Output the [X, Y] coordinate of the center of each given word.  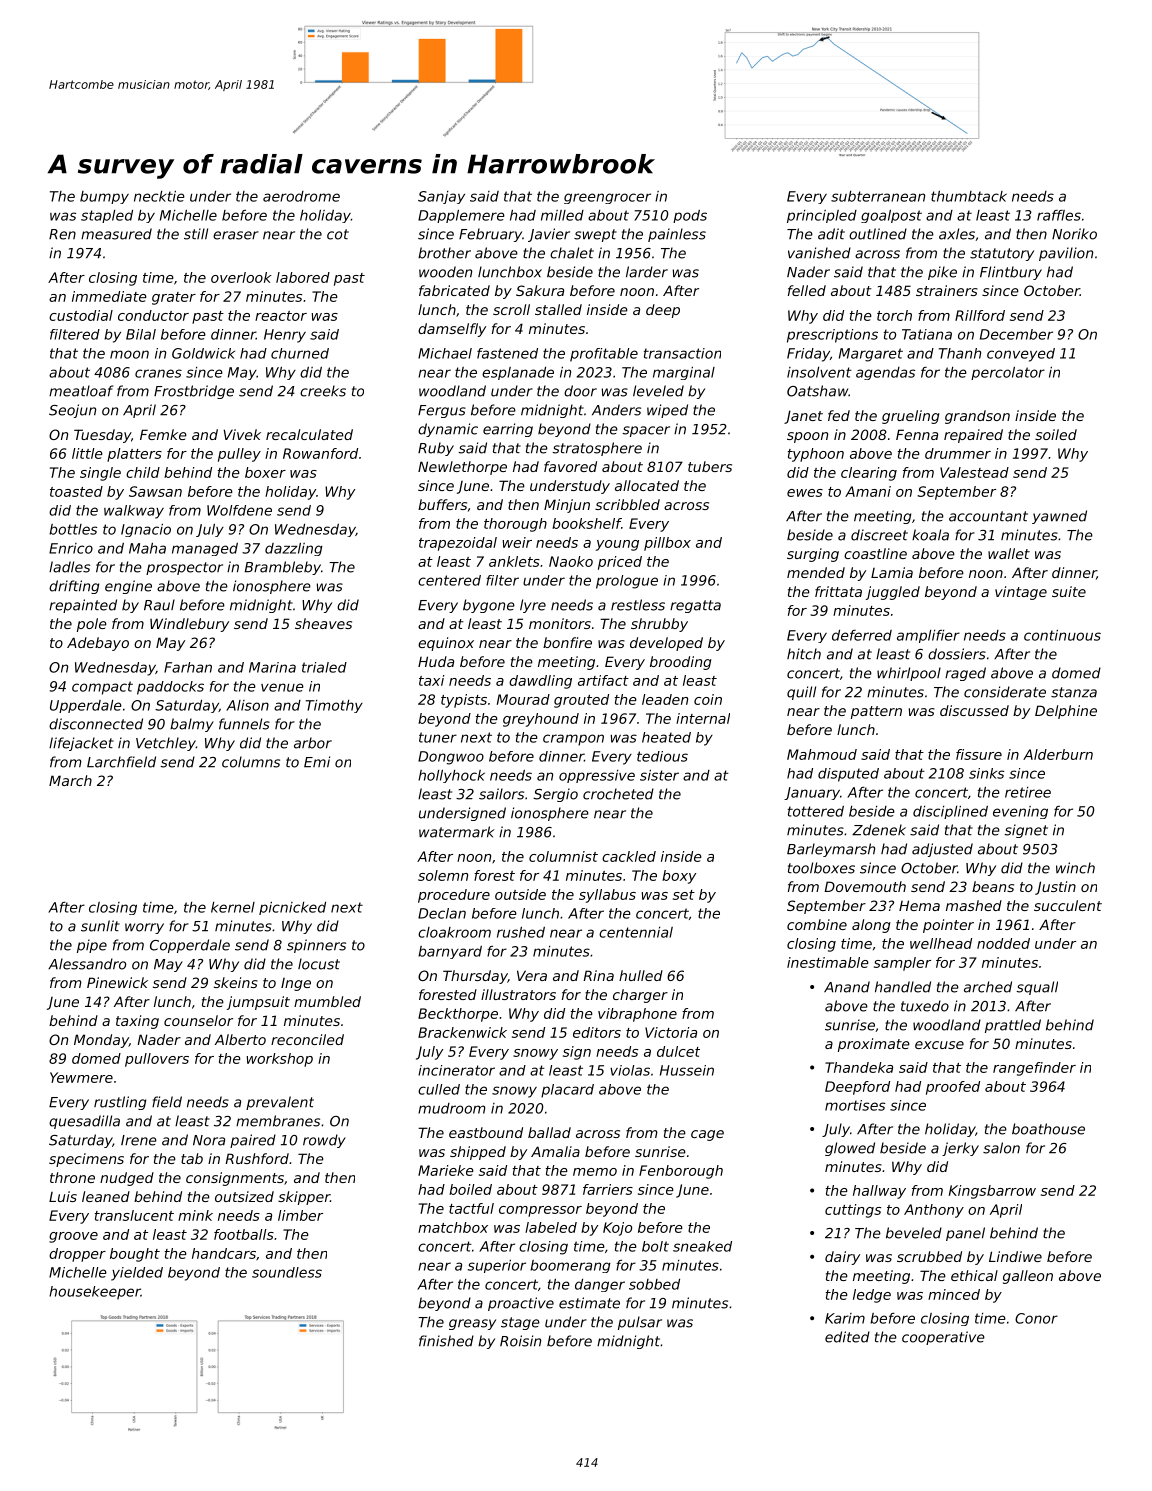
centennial [636, 932]
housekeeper [95, 1293]
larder [647, 272]
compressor [540, 1211]
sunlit [100, 926]
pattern [876, 712]
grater [174, 298]
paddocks [170, 688]
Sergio [555, 795]
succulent [1068, 905]
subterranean [878, 196]
